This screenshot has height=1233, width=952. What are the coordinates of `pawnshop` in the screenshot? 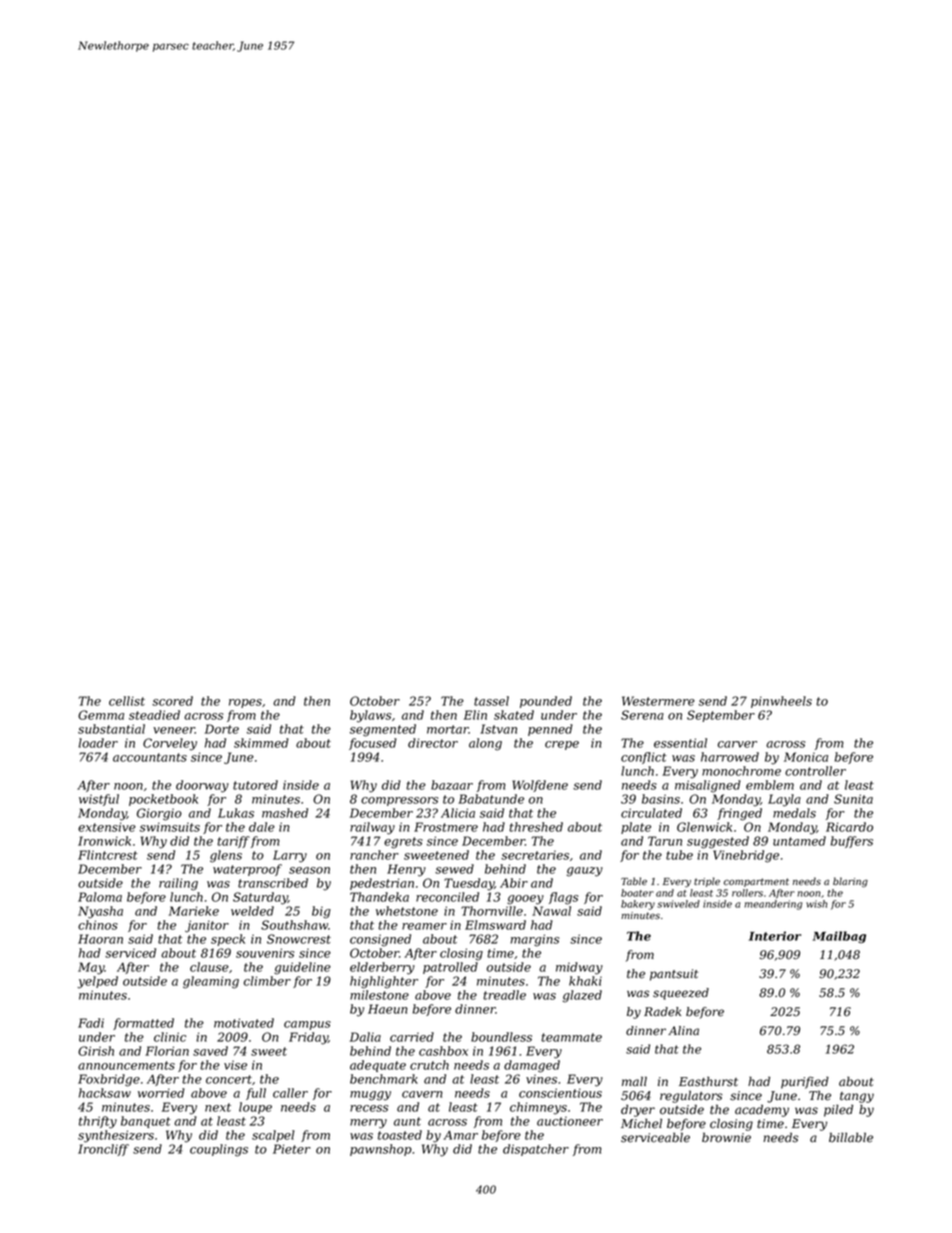 It's located at (381, 1150).
